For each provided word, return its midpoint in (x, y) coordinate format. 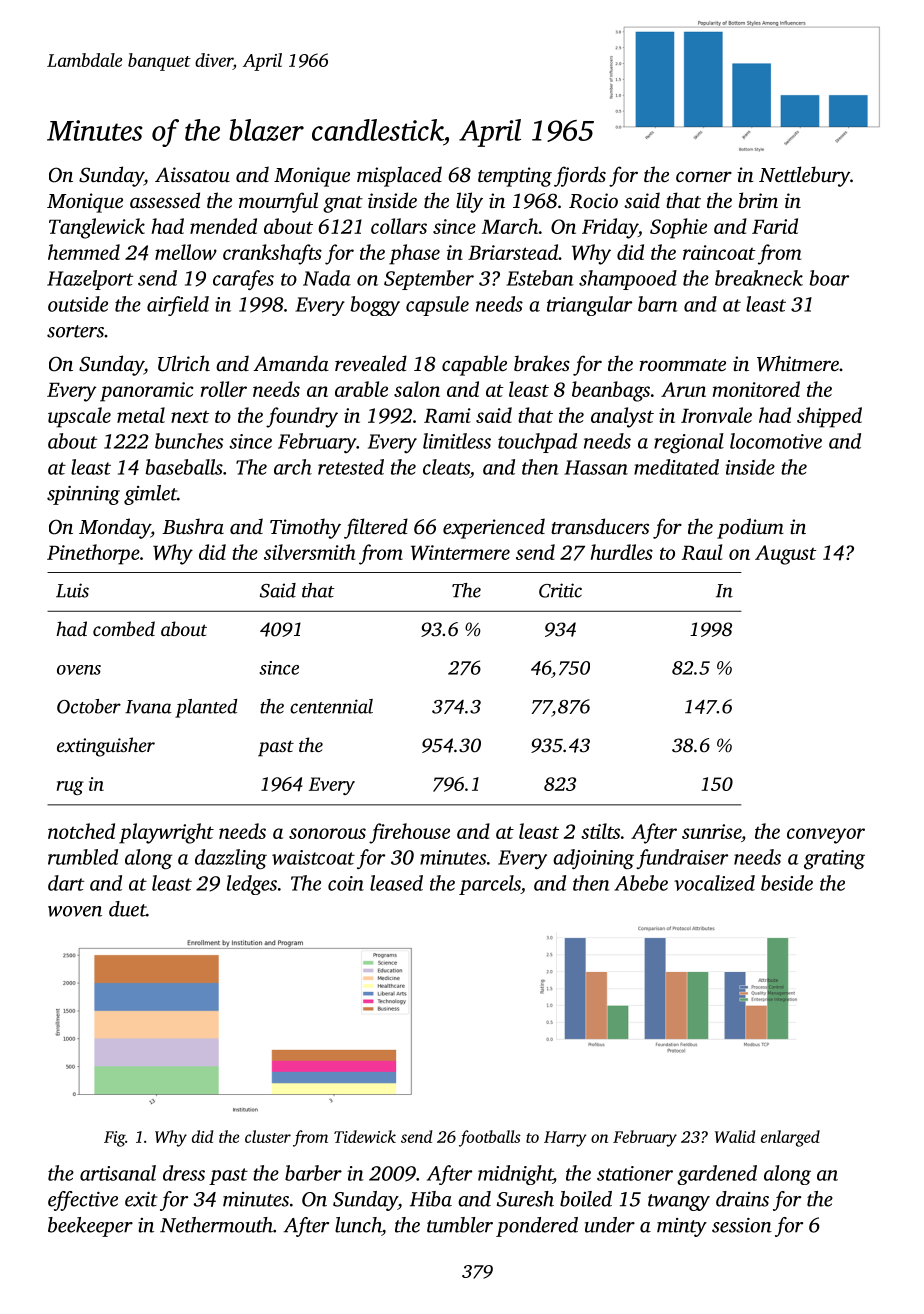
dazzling (231, 859)
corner (704, 176)
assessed (165, 200)
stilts (600, 831)
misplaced (399, 176)
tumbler (460, 1225)
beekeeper (90, 1227)
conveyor (826, 836)
